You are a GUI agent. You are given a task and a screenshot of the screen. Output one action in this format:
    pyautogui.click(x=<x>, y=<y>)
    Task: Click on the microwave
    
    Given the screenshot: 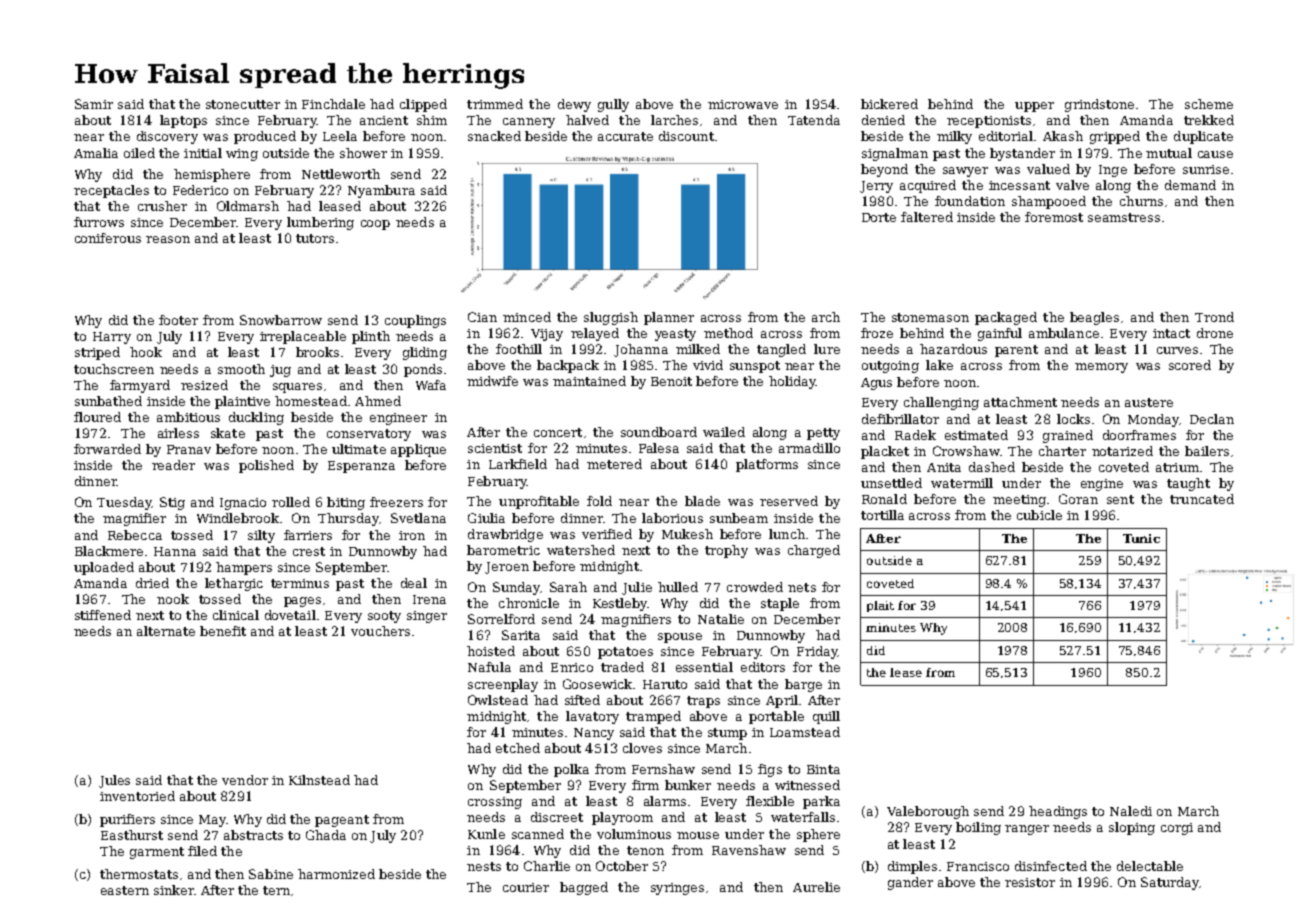 What is the action you would take?
    pyautogui.click(x=743, y=104)
